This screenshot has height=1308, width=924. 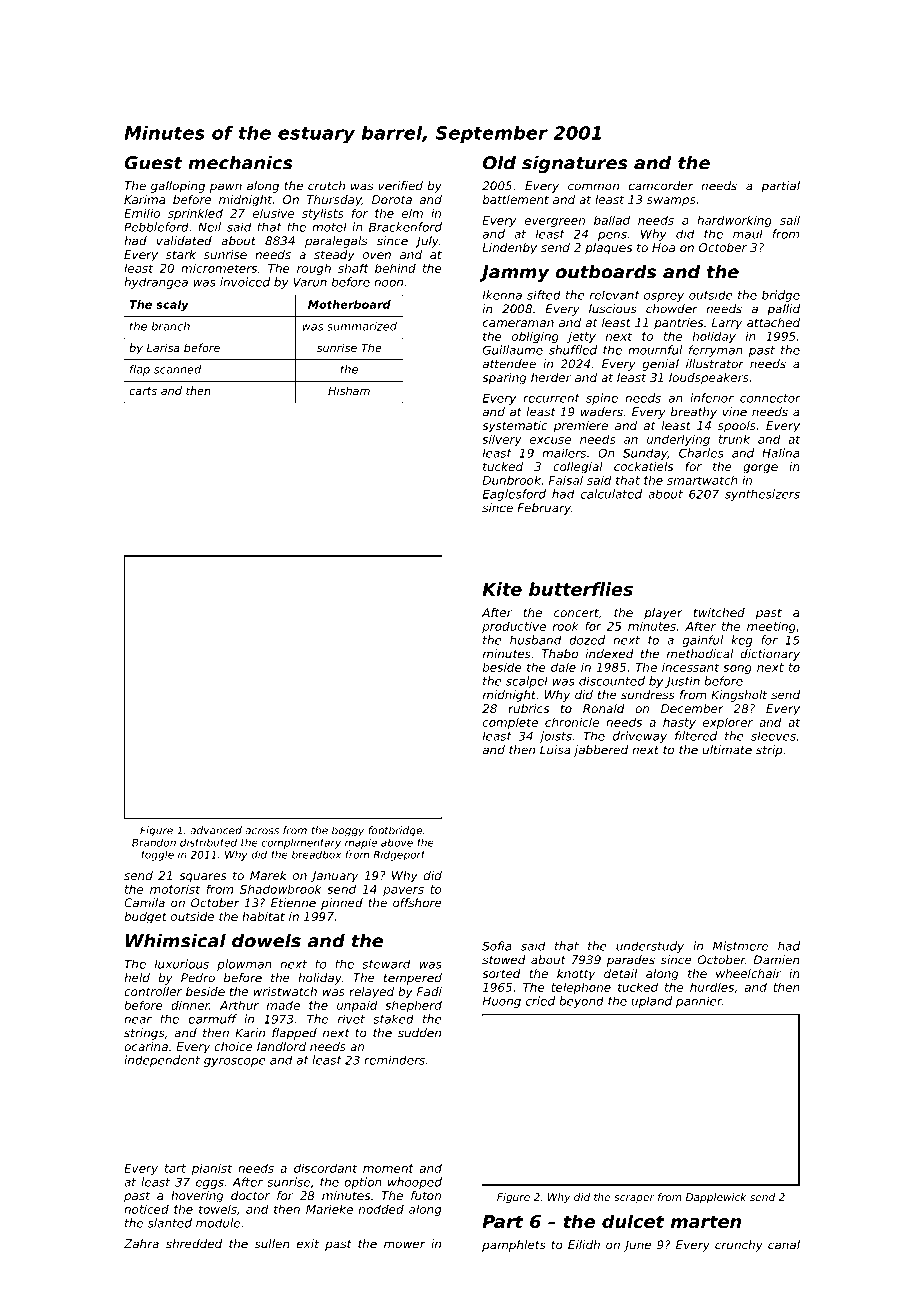 What do you see at coordinates (154, 842) in the screenshot?
I see `Brandon` at bounding box center [154, 842].
